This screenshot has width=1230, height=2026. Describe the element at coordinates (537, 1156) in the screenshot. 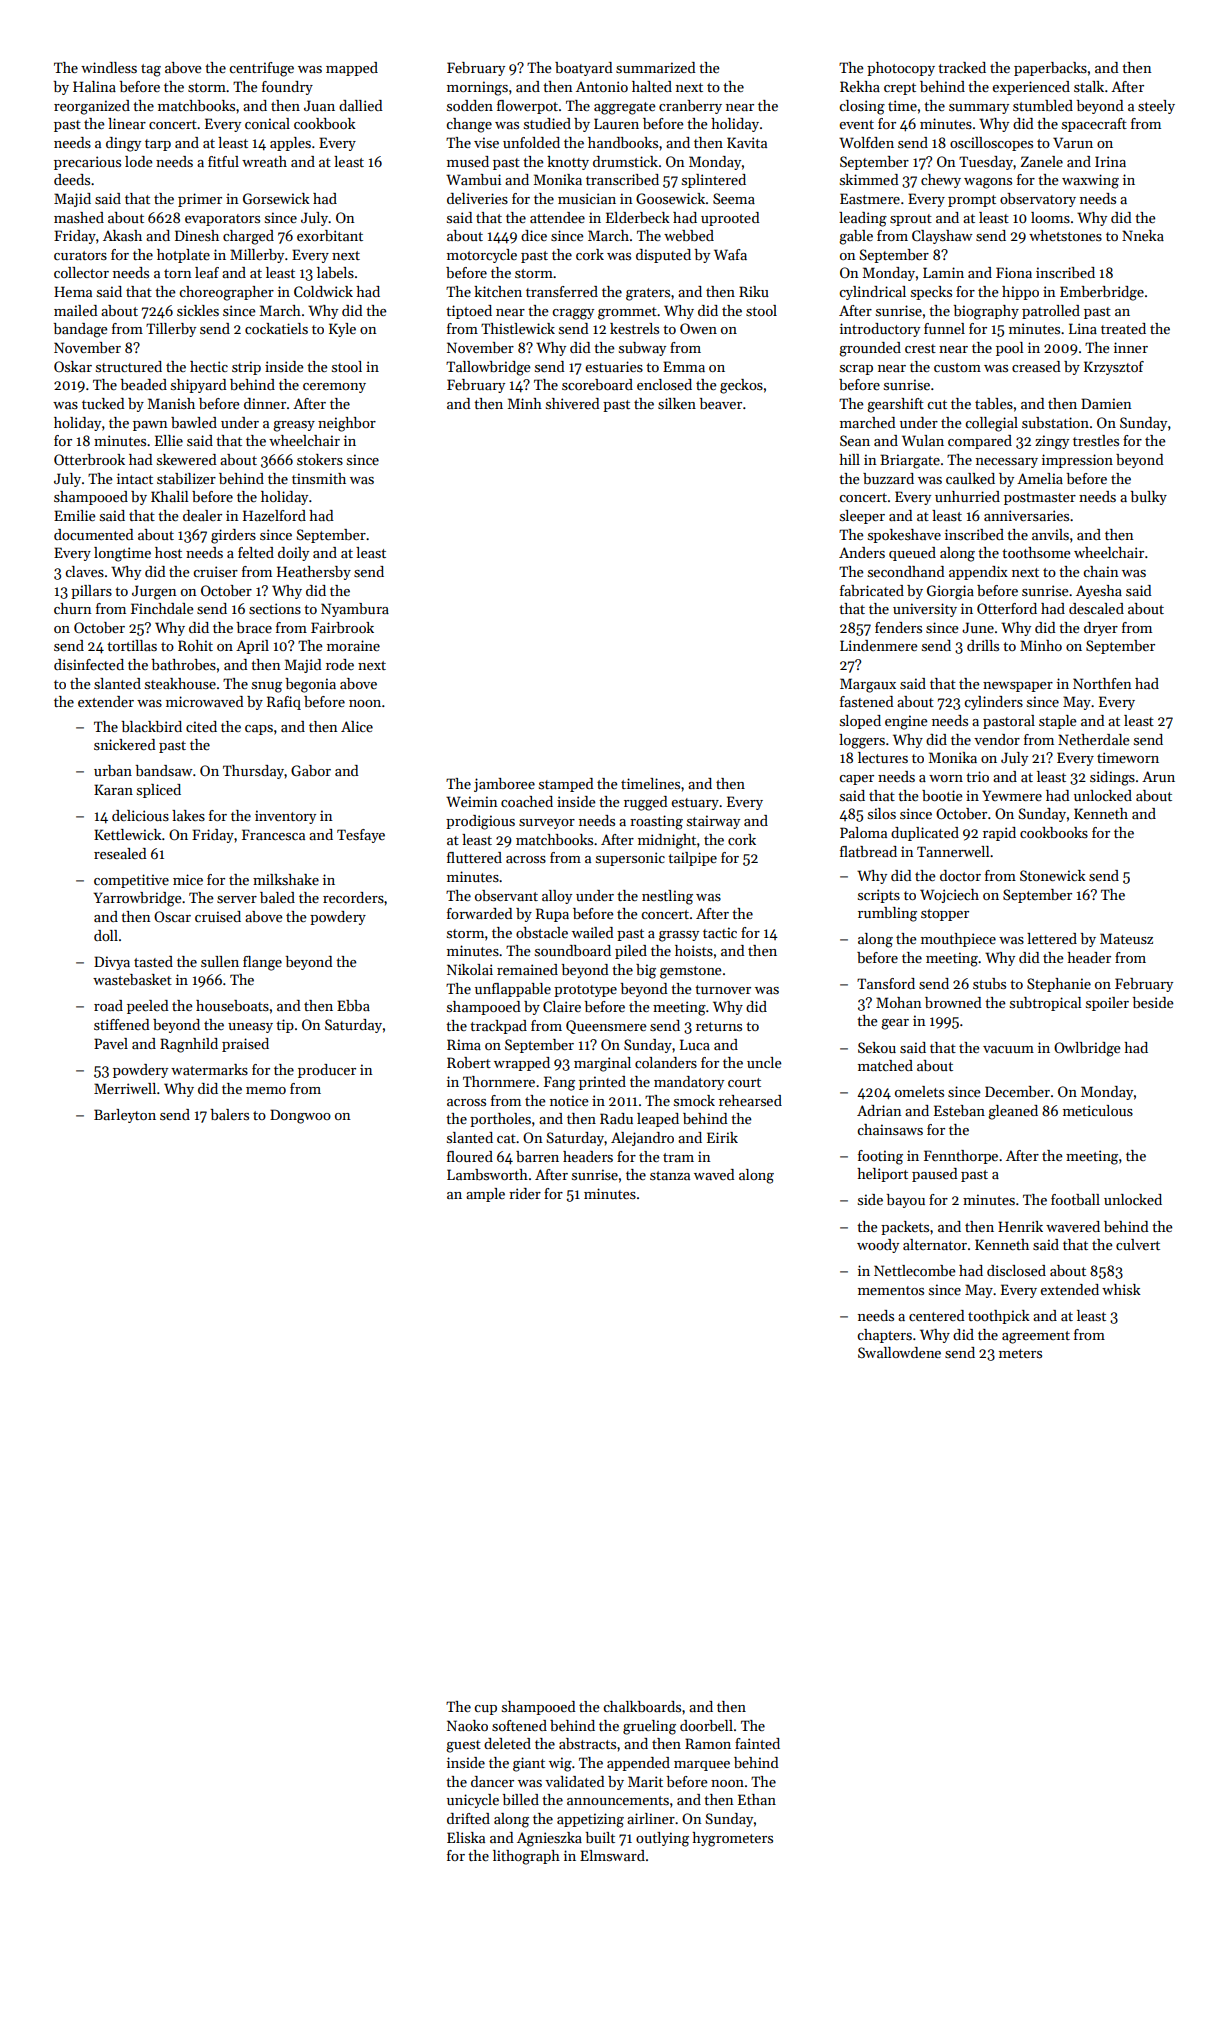

I see `barren` at that location.
